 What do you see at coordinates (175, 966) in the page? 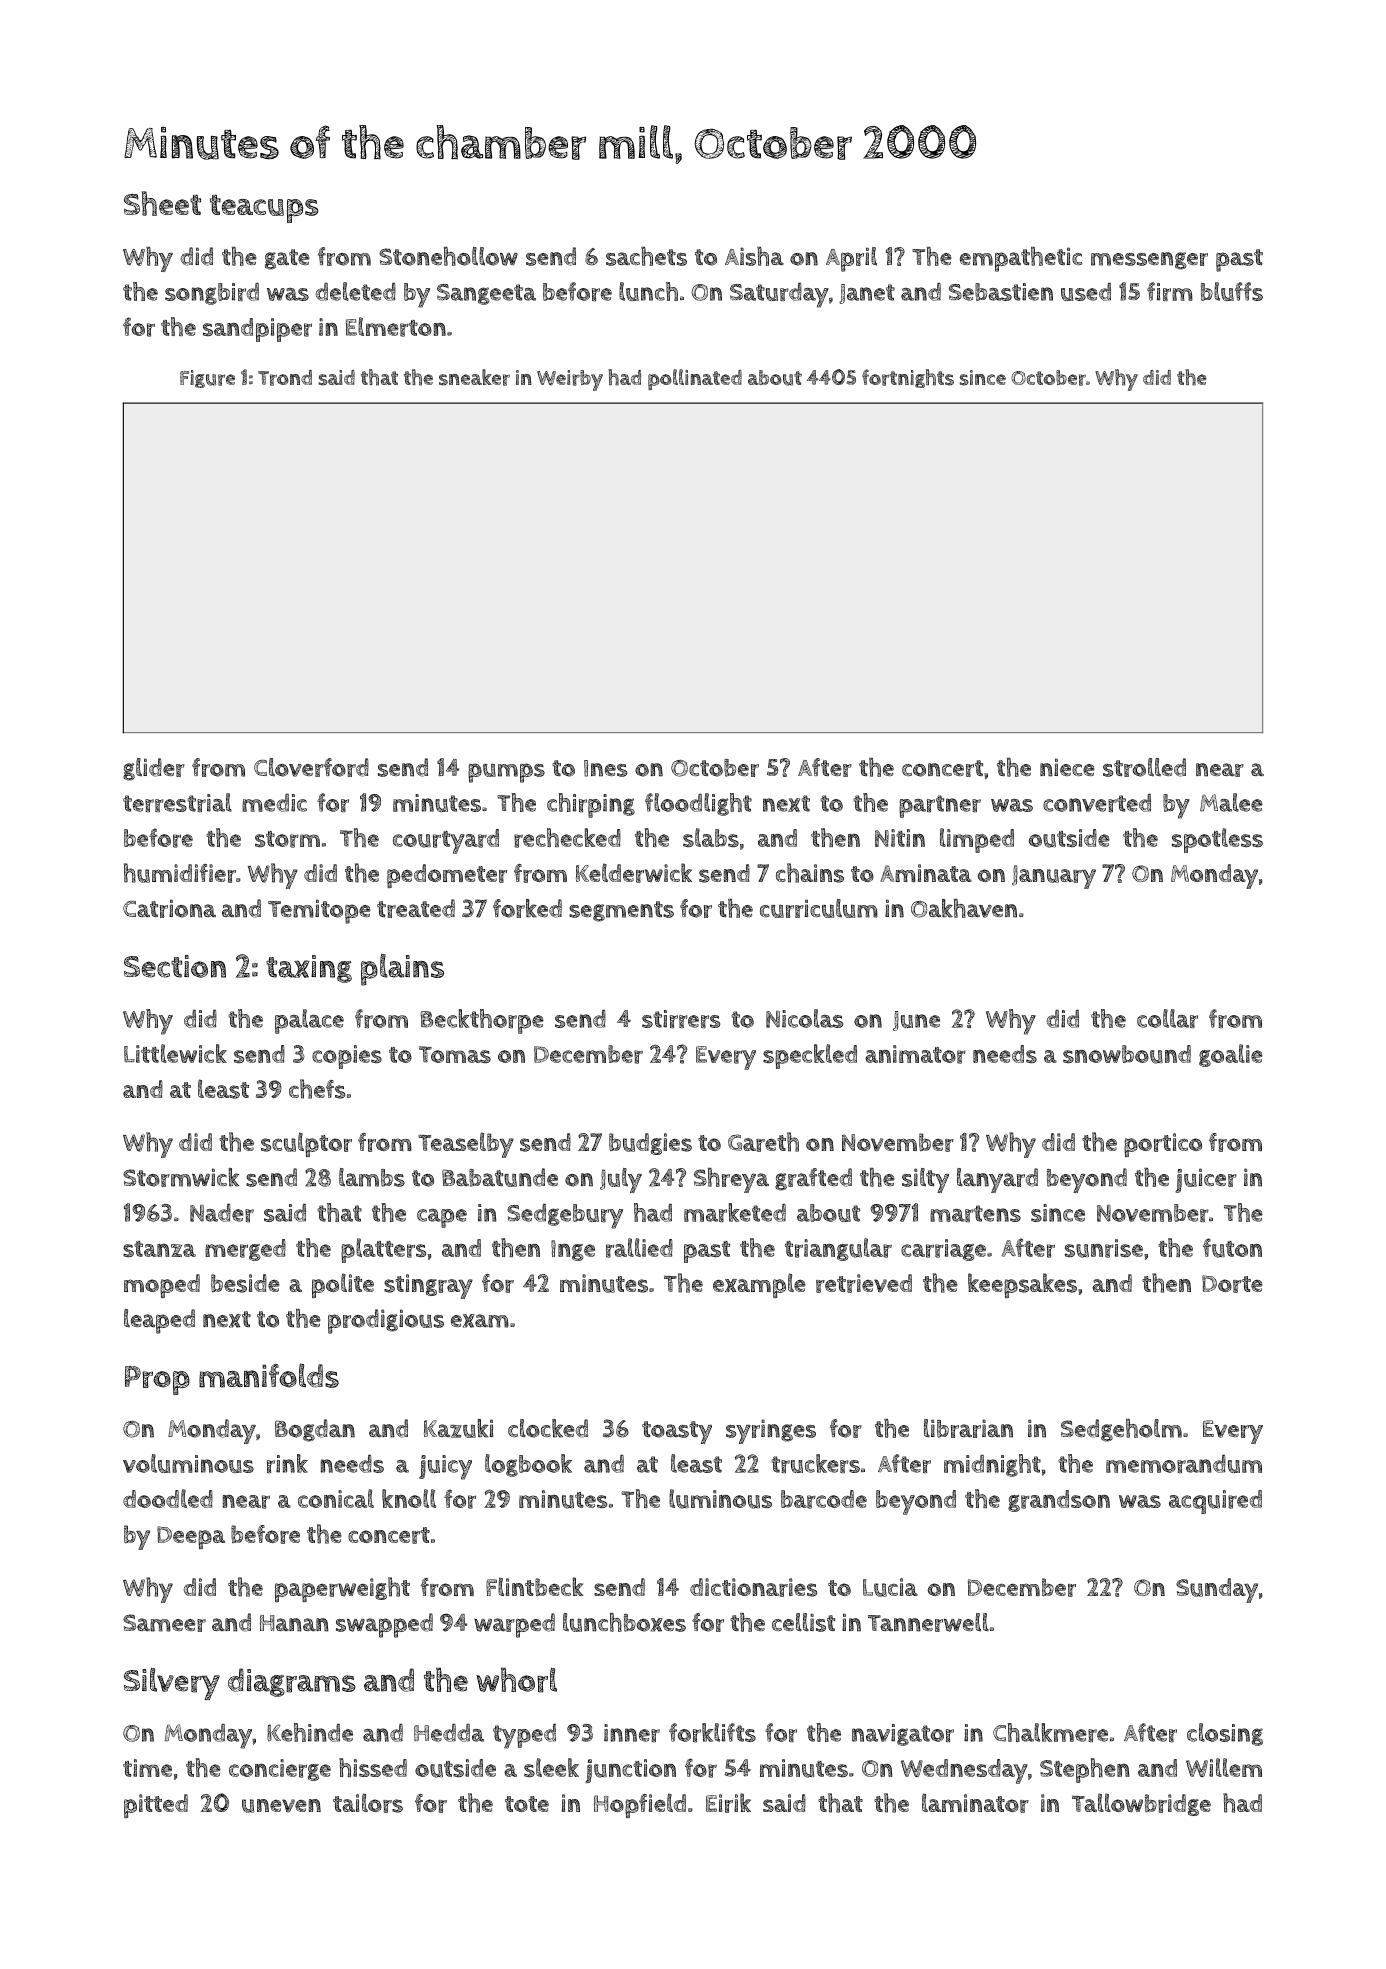
I see `Section` at bounding box center [175, 966].
